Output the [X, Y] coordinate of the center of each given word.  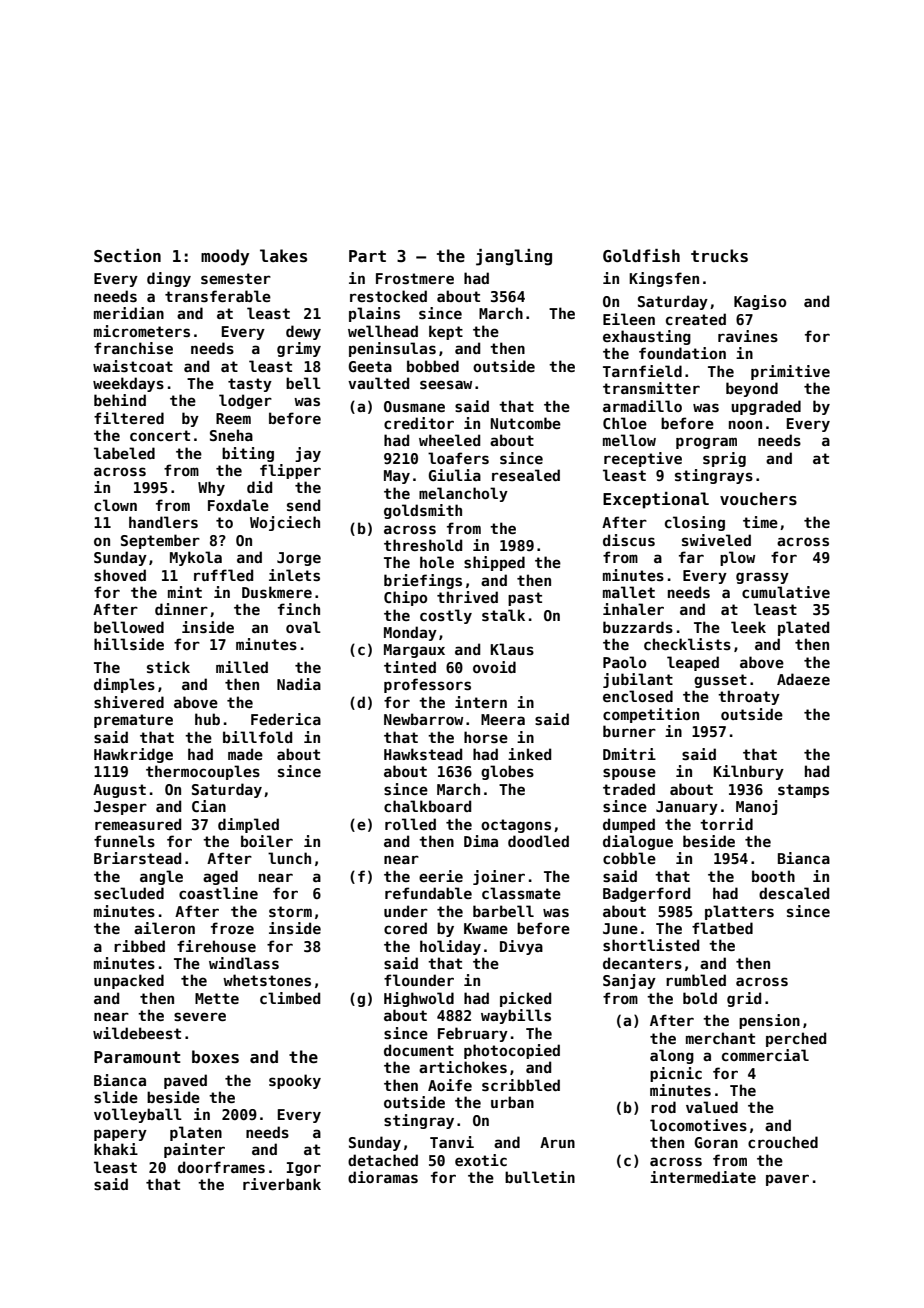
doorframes [221, 1167]
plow [737, 558]
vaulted [378, 383]
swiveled [716, 540]
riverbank [282, 1184]
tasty [250, 385]
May [397, 477]
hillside [129, 644]
